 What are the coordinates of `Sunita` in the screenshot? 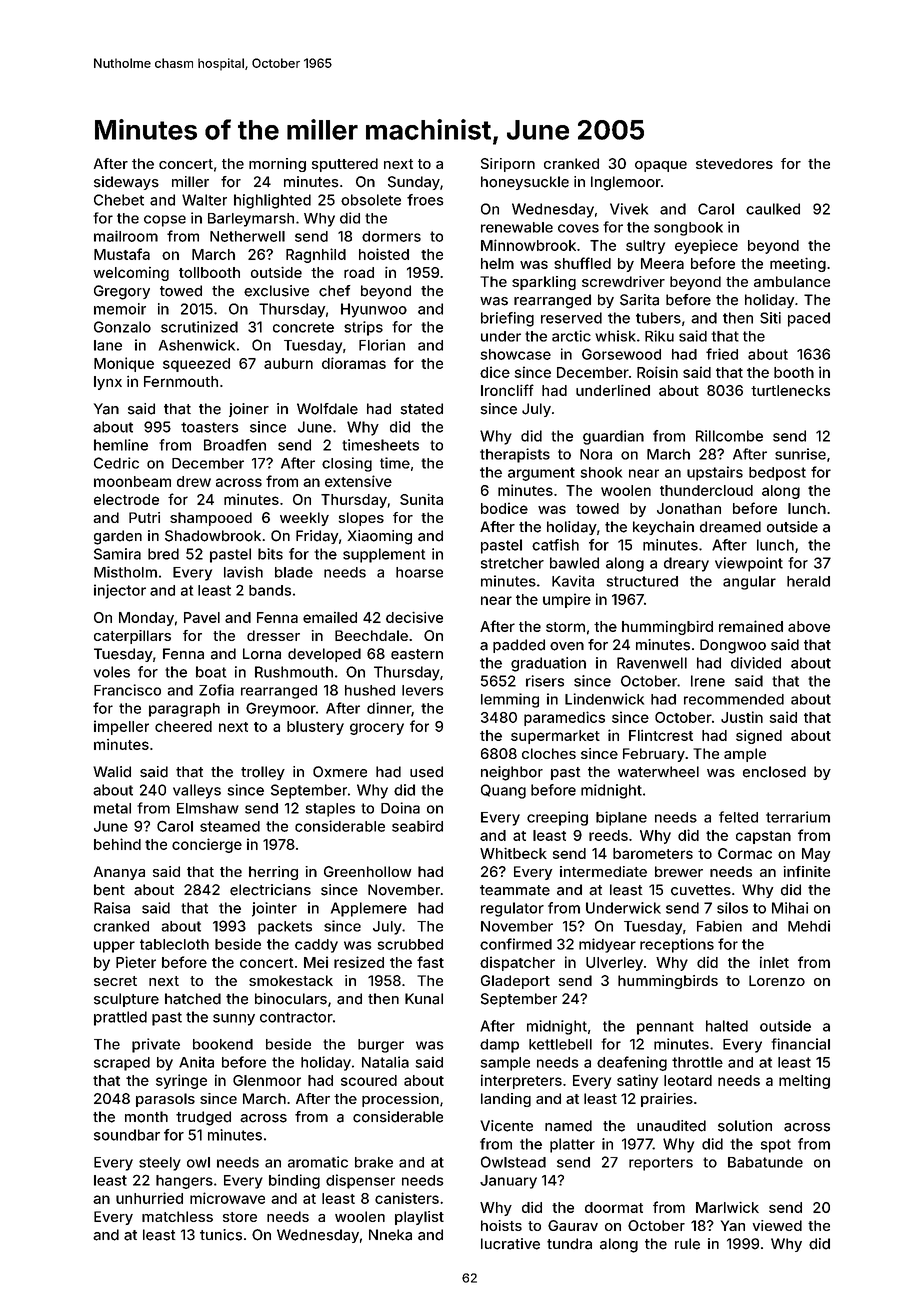 It's located at (421, 499).
